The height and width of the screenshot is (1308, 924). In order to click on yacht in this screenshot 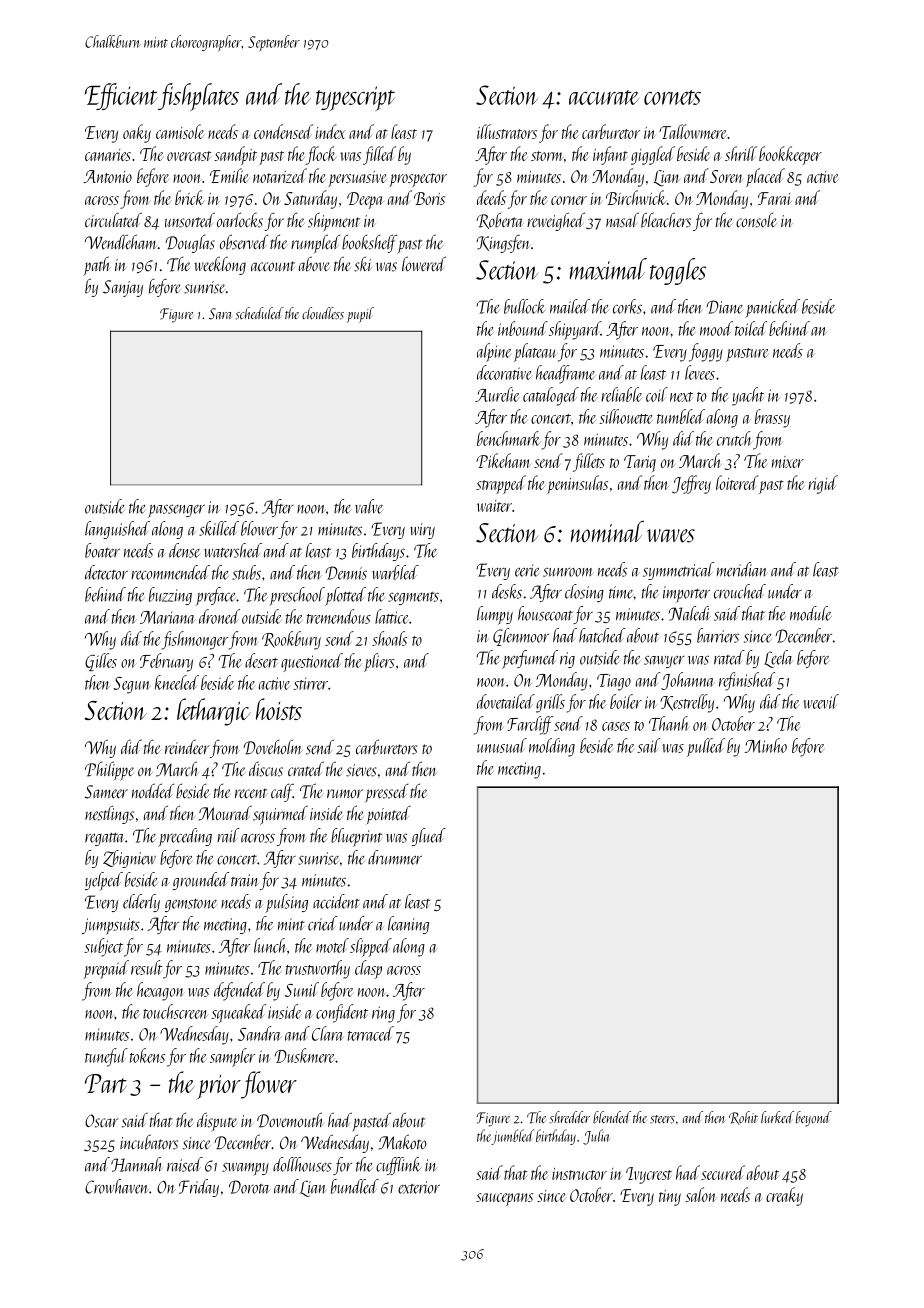, I will do `click(748, 396)`.
